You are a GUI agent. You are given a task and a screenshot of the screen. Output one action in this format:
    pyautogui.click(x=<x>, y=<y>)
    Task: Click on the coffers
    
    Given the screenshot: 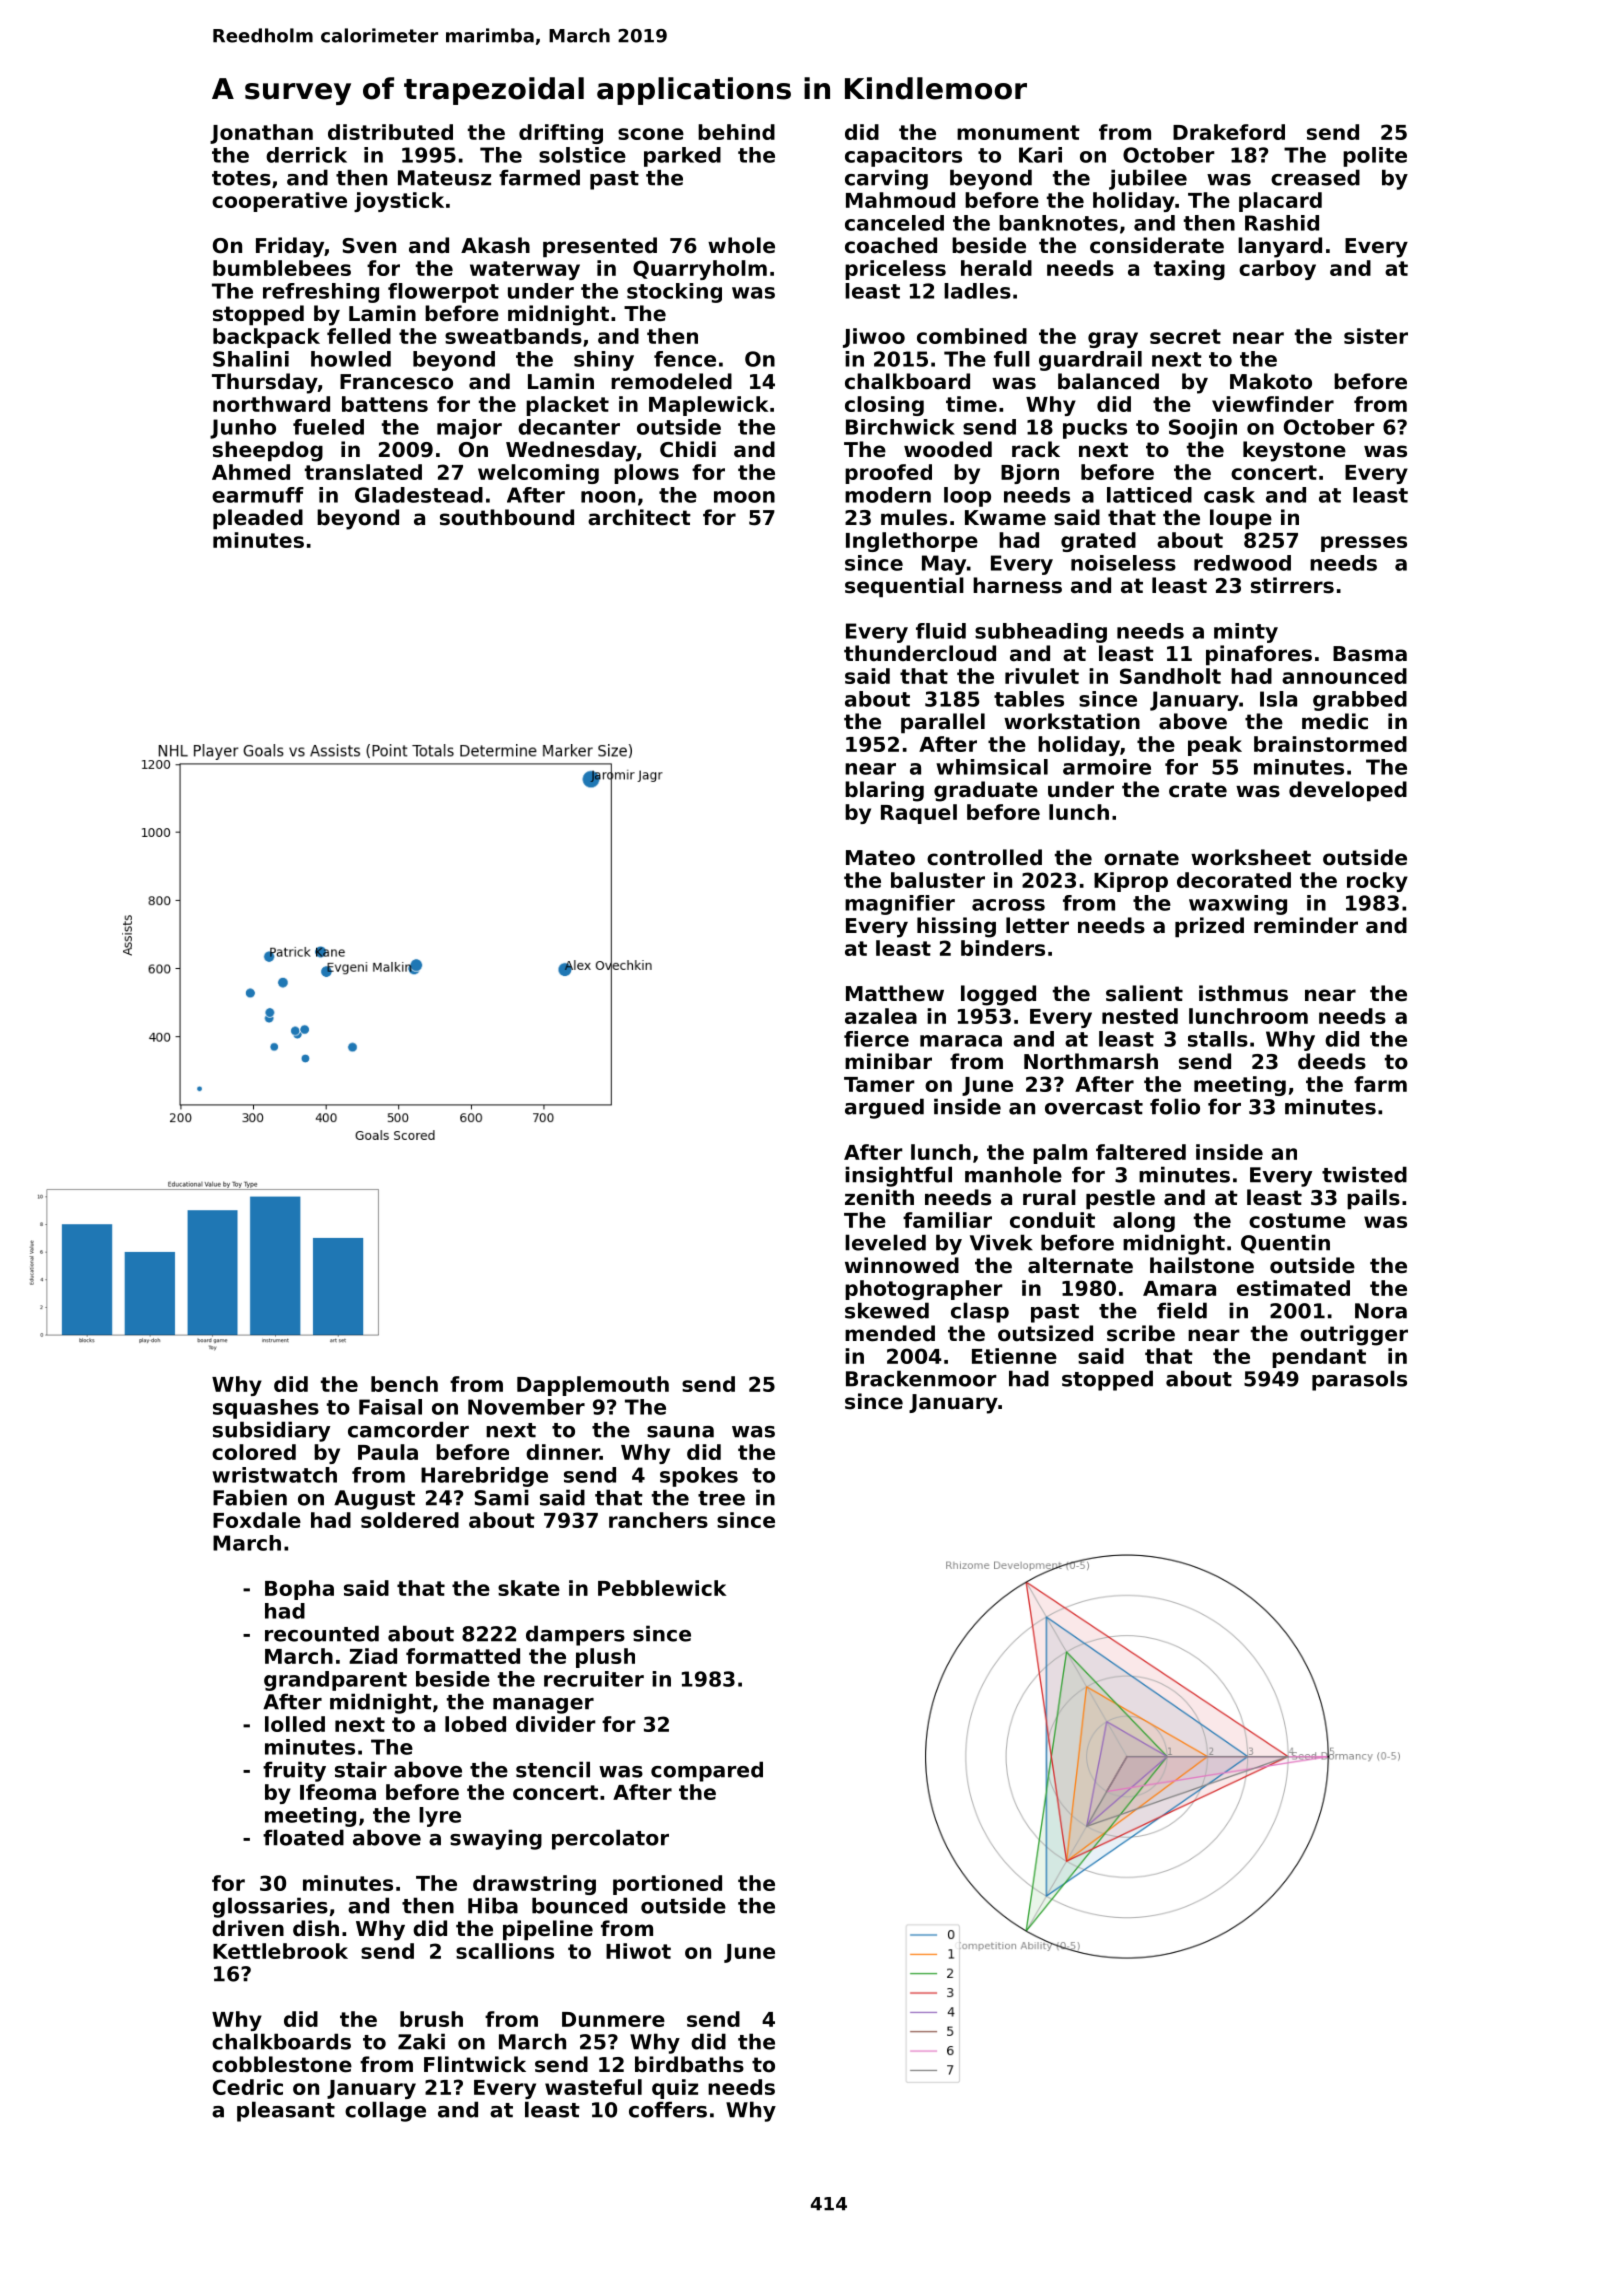 What is the action you would take?
    pyautogui.click(x=668, y=2109)
